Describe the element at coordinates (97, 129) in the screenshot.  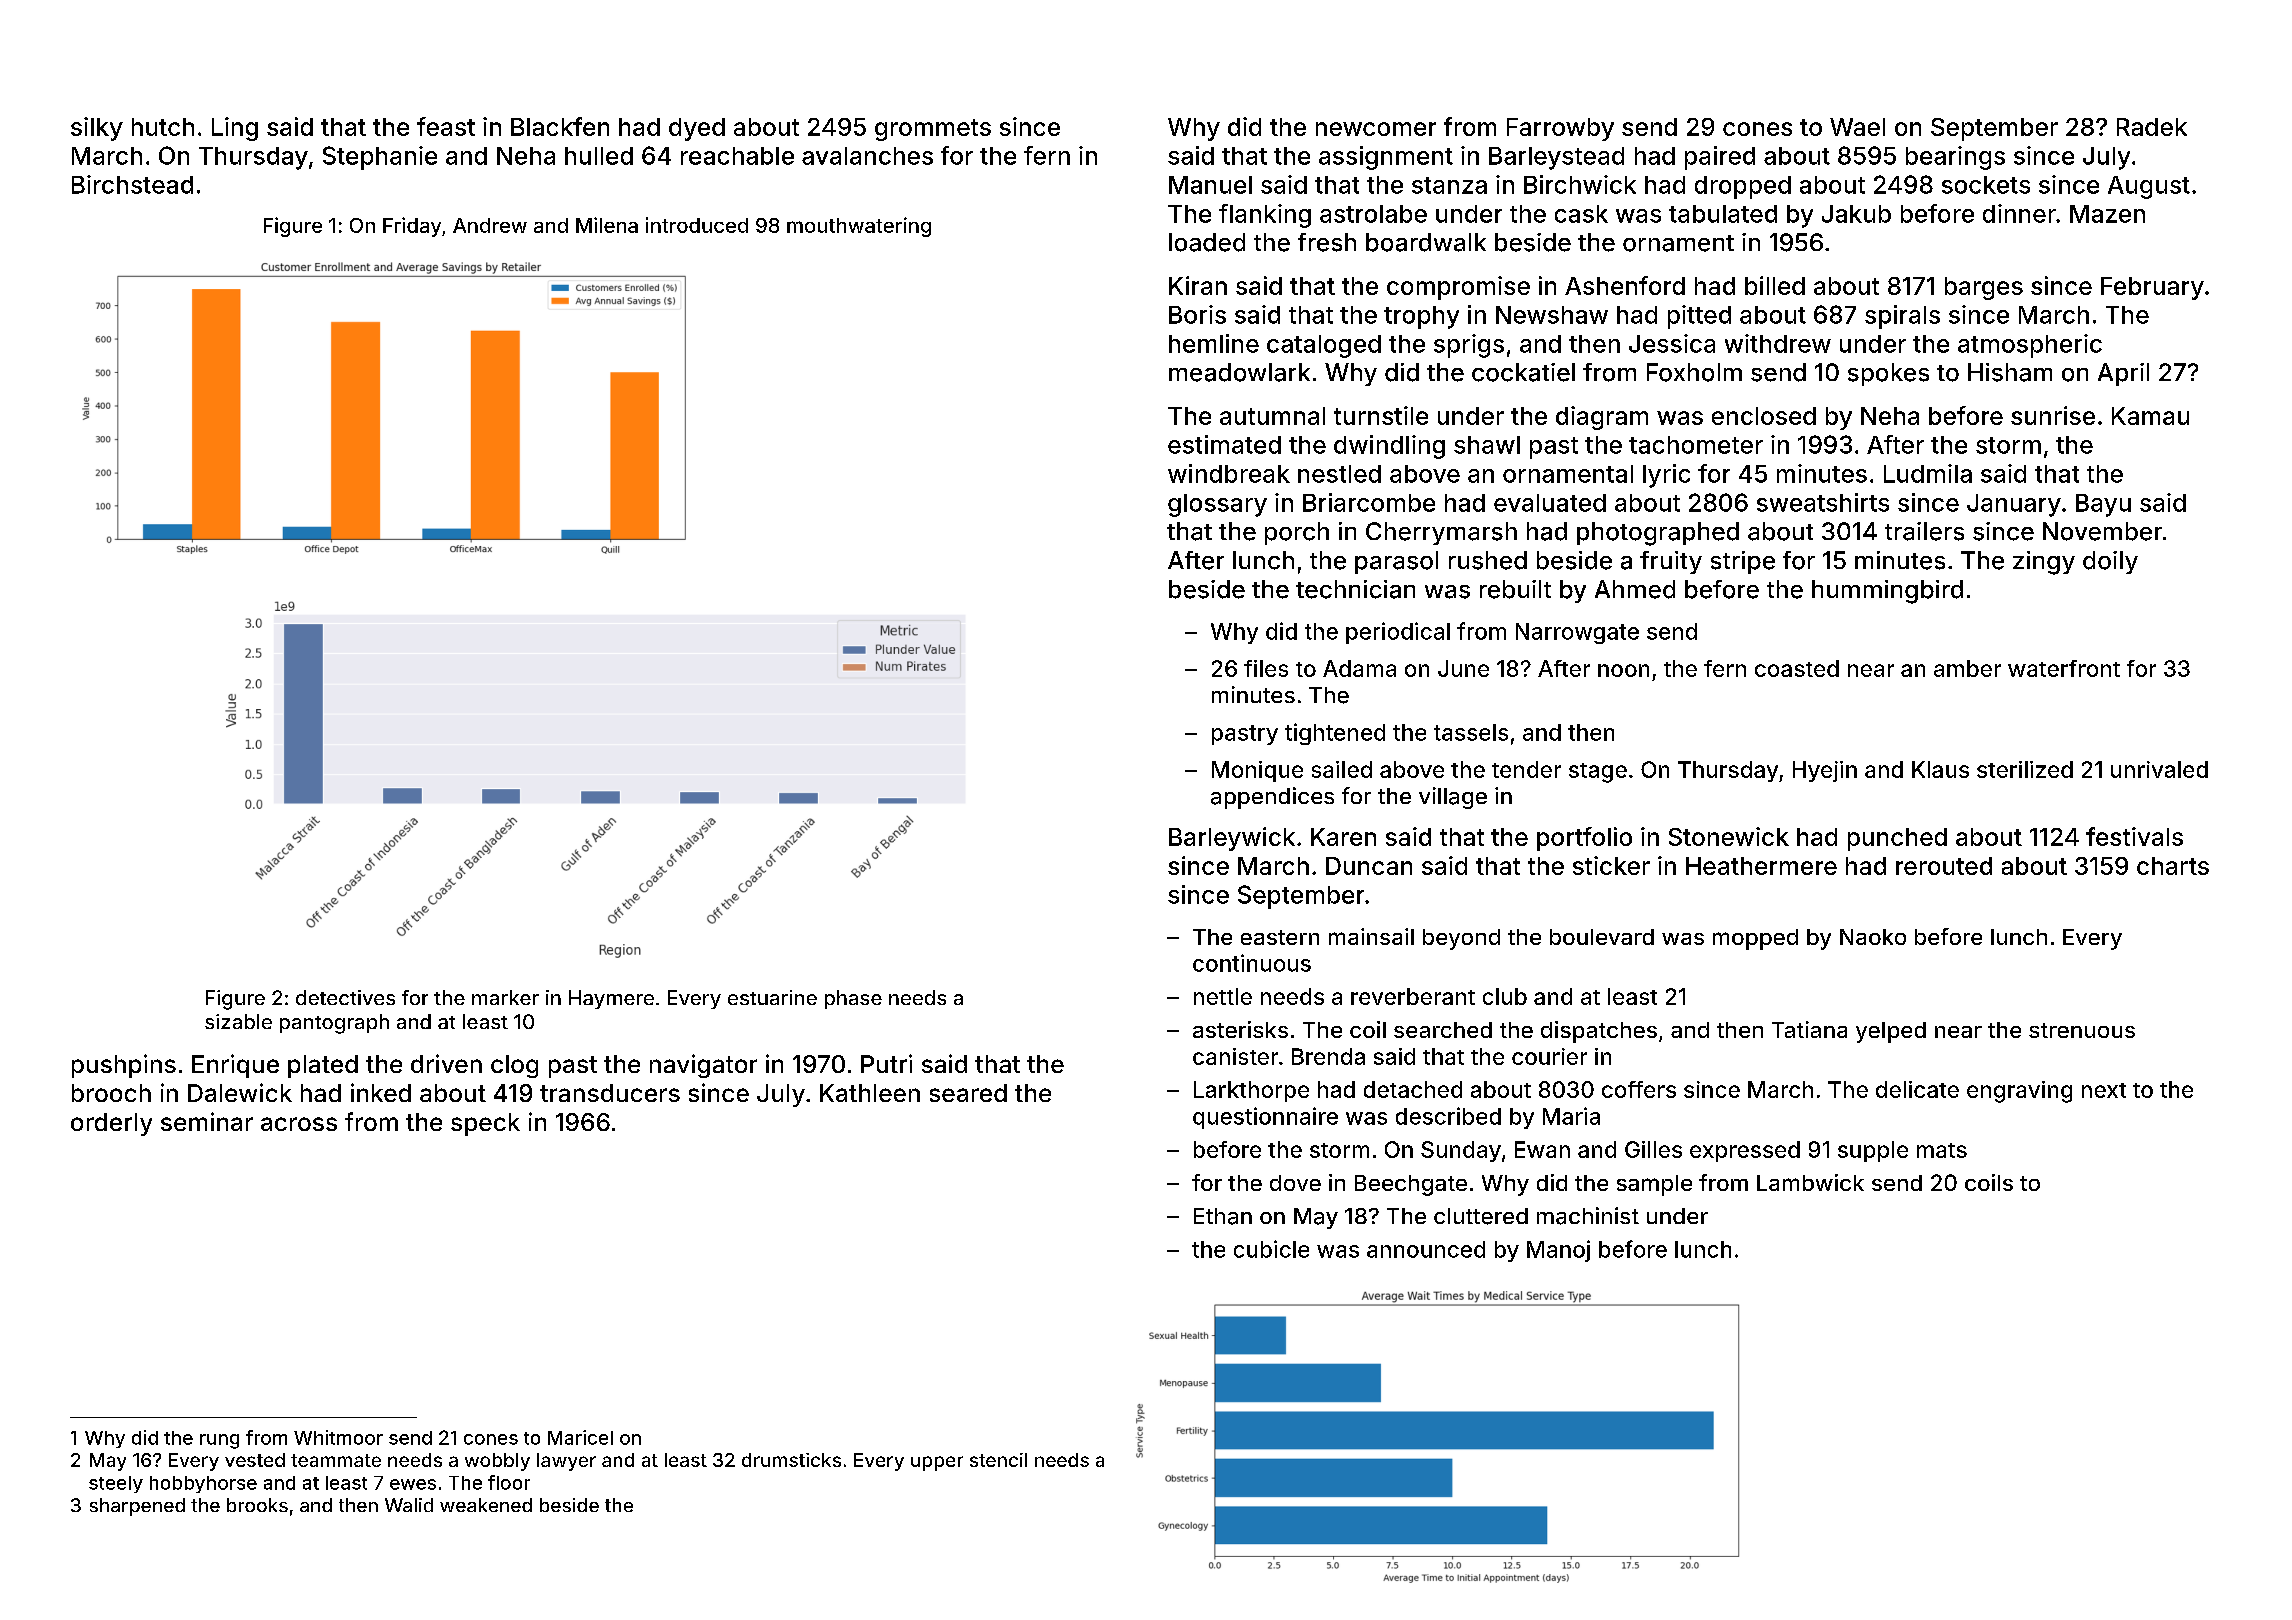
I see `silky` at that location.
